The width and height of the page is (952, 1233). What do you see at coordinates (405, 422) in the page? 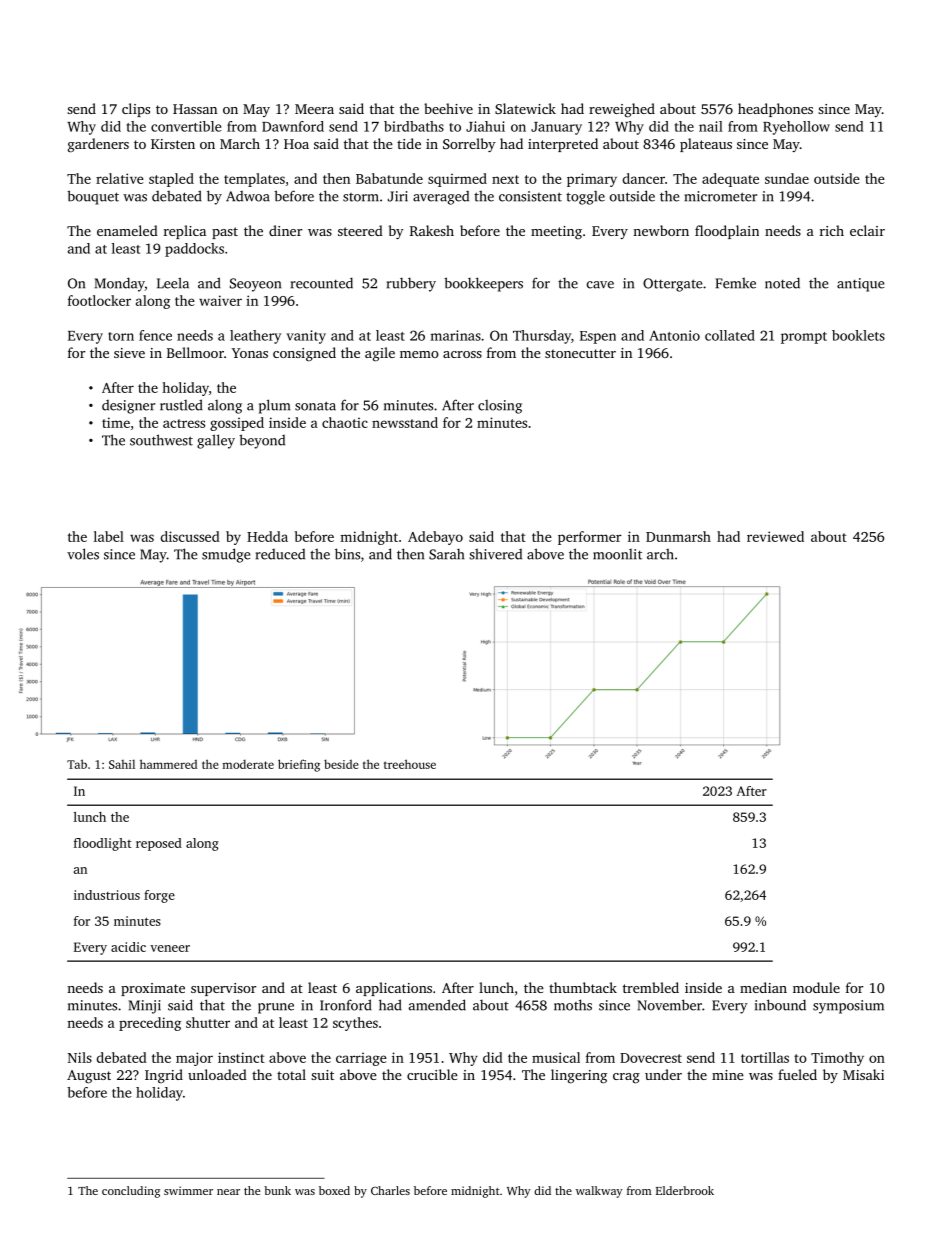
I see `newsstand` at bounding box center [405, 422].
